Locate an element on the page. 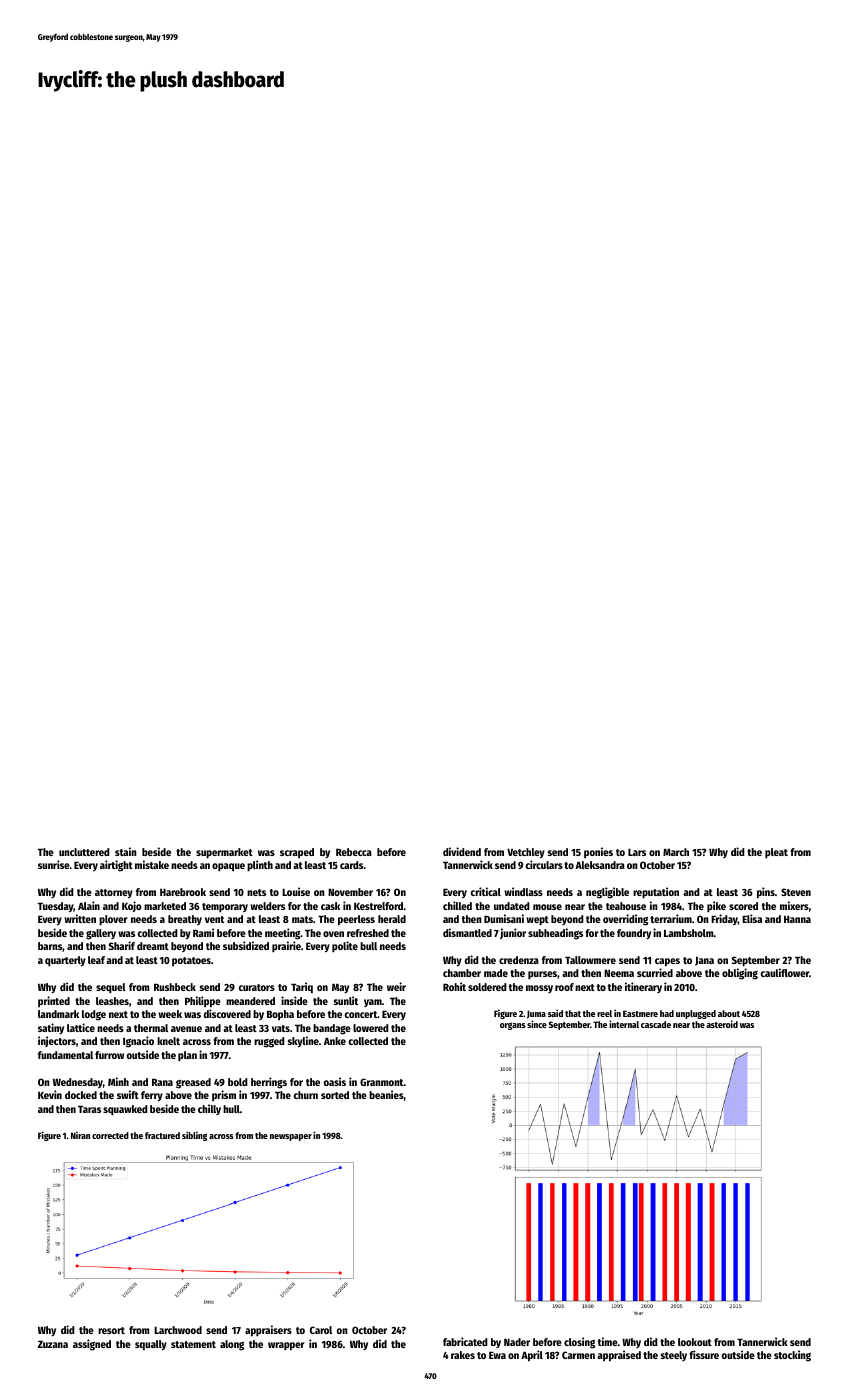  Zuzana is located at coordinates (53, 1344).
